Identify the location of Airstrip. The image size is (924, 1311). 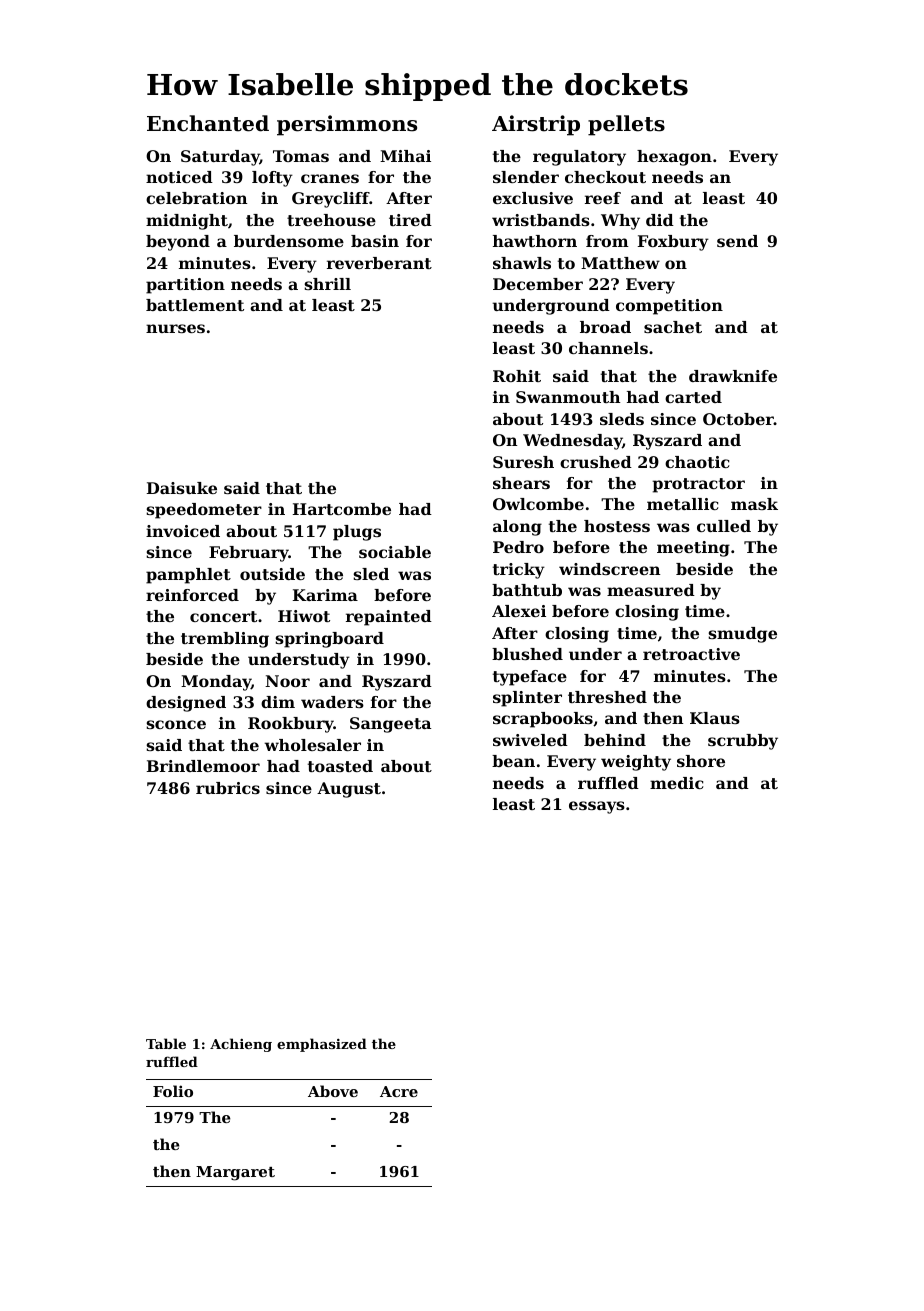
(536, 125).
